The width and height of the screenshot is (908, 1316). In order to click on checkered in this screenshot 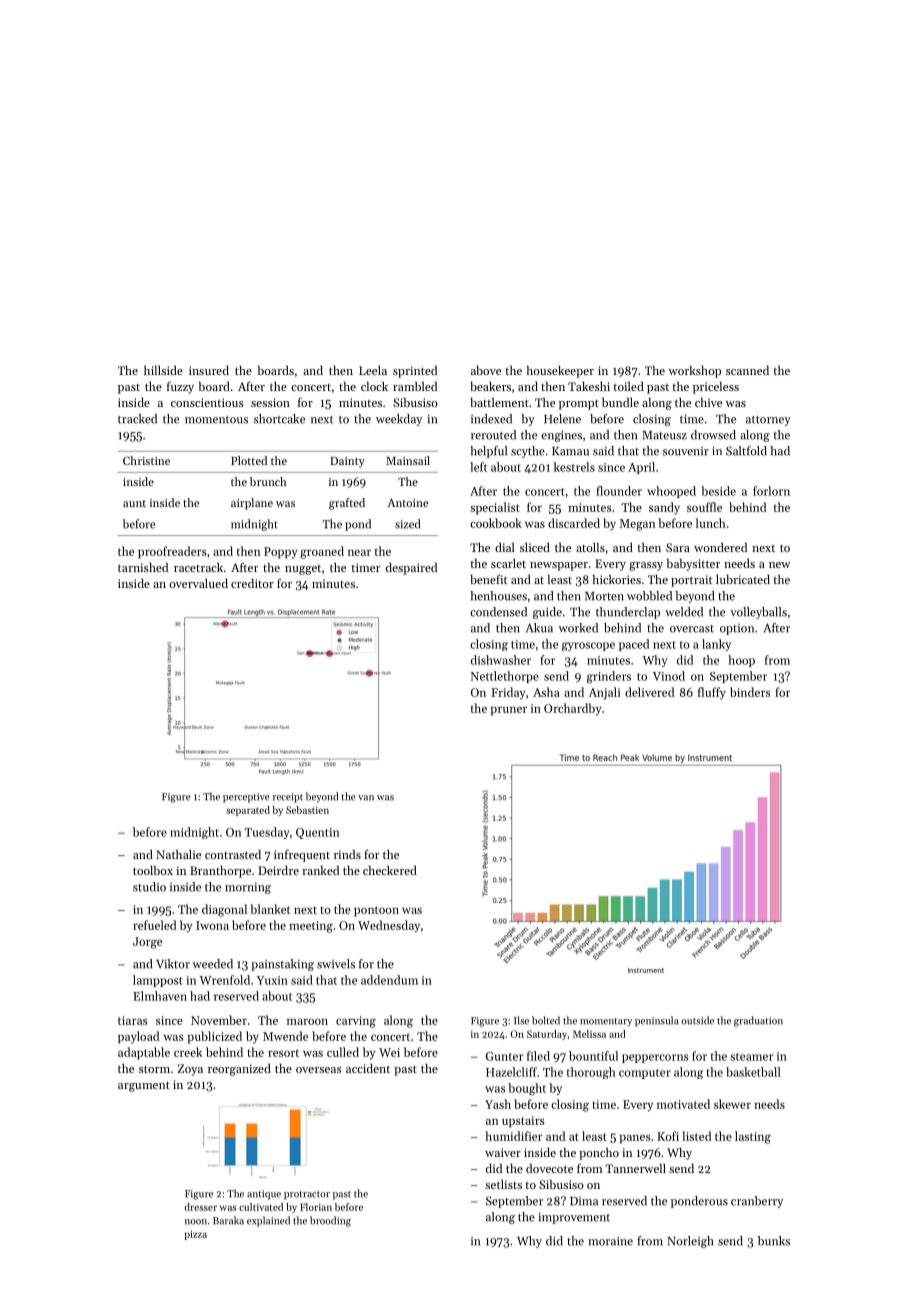, I will do `click(390, 870)`.
